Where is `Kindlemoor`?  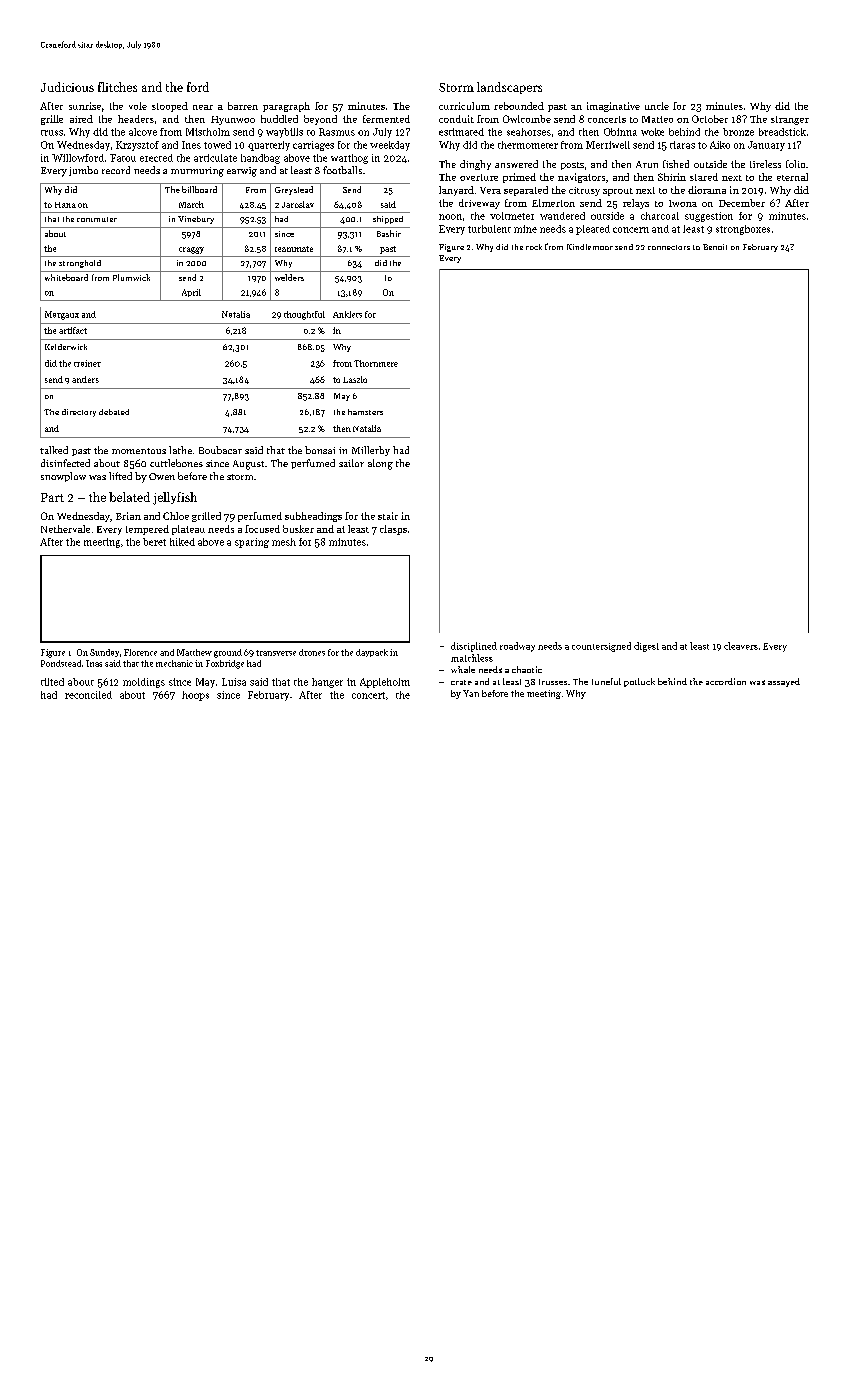 Kindlemoor is located at coordinates (590, 247).
